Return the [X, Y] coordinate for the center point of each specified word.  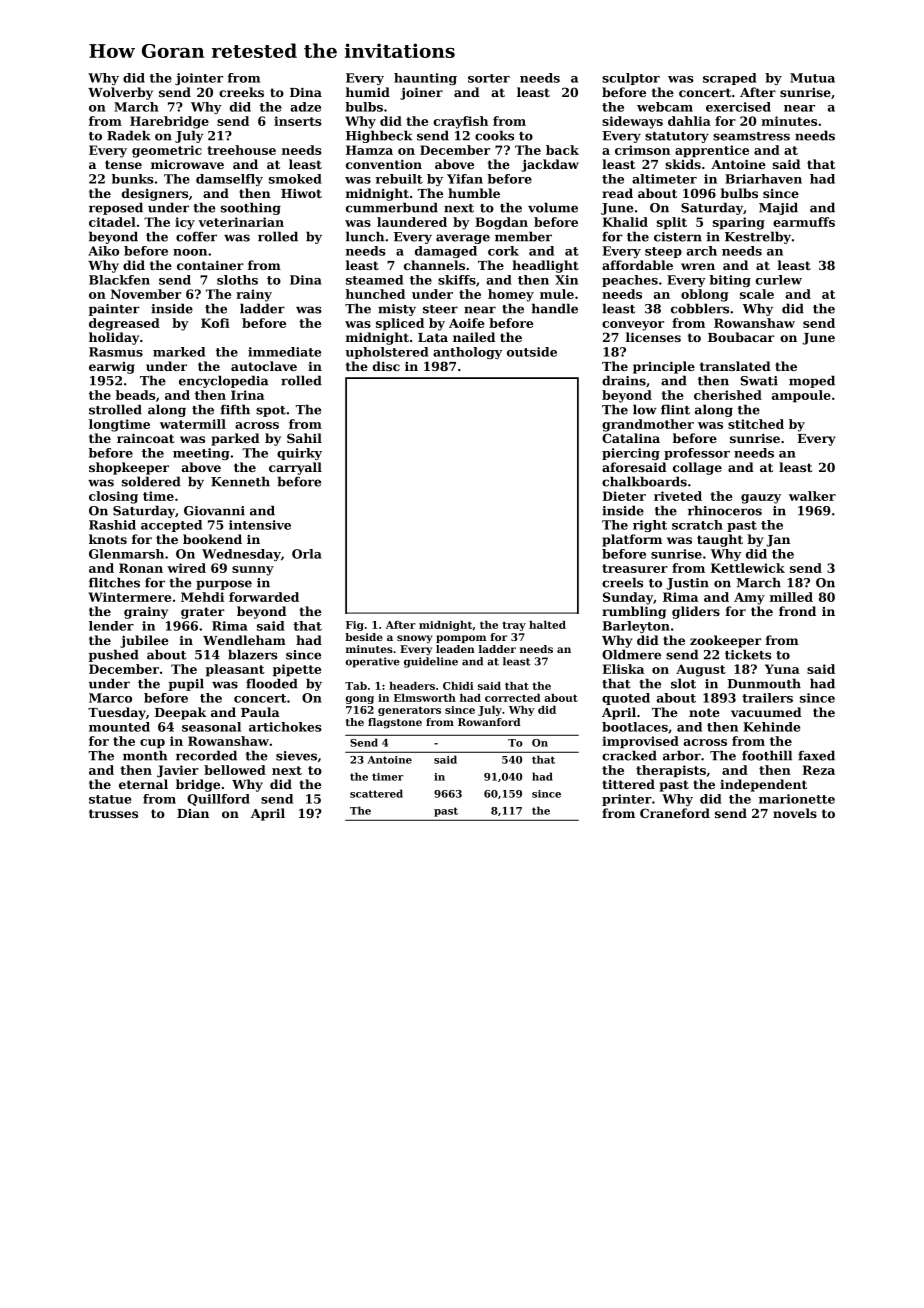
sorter [489, 78]
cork [503, 251]
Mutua [812, 78]
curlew [779, 280]
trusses [113, 813]
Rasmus [116, 352]
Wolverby [120, 93]
